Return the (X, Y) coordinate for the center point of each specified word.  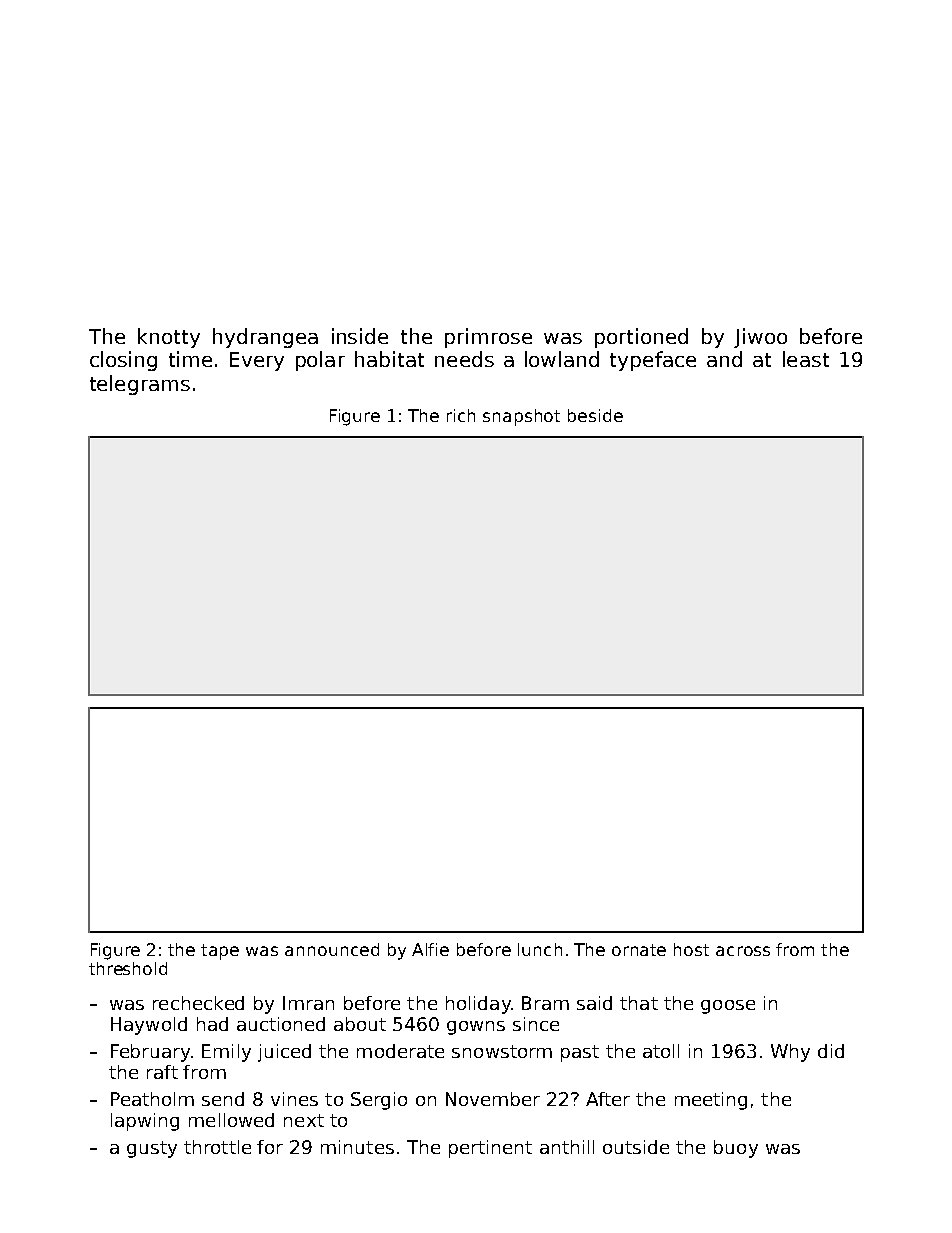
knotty (169, 338)
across (743, 951)
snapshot (521, 417)
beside (595, 415)
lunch (540, 949)
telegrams (140, 385)
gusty (152, 1149)
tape (220, 952)
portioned (641, 338)
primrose (488, 338)
